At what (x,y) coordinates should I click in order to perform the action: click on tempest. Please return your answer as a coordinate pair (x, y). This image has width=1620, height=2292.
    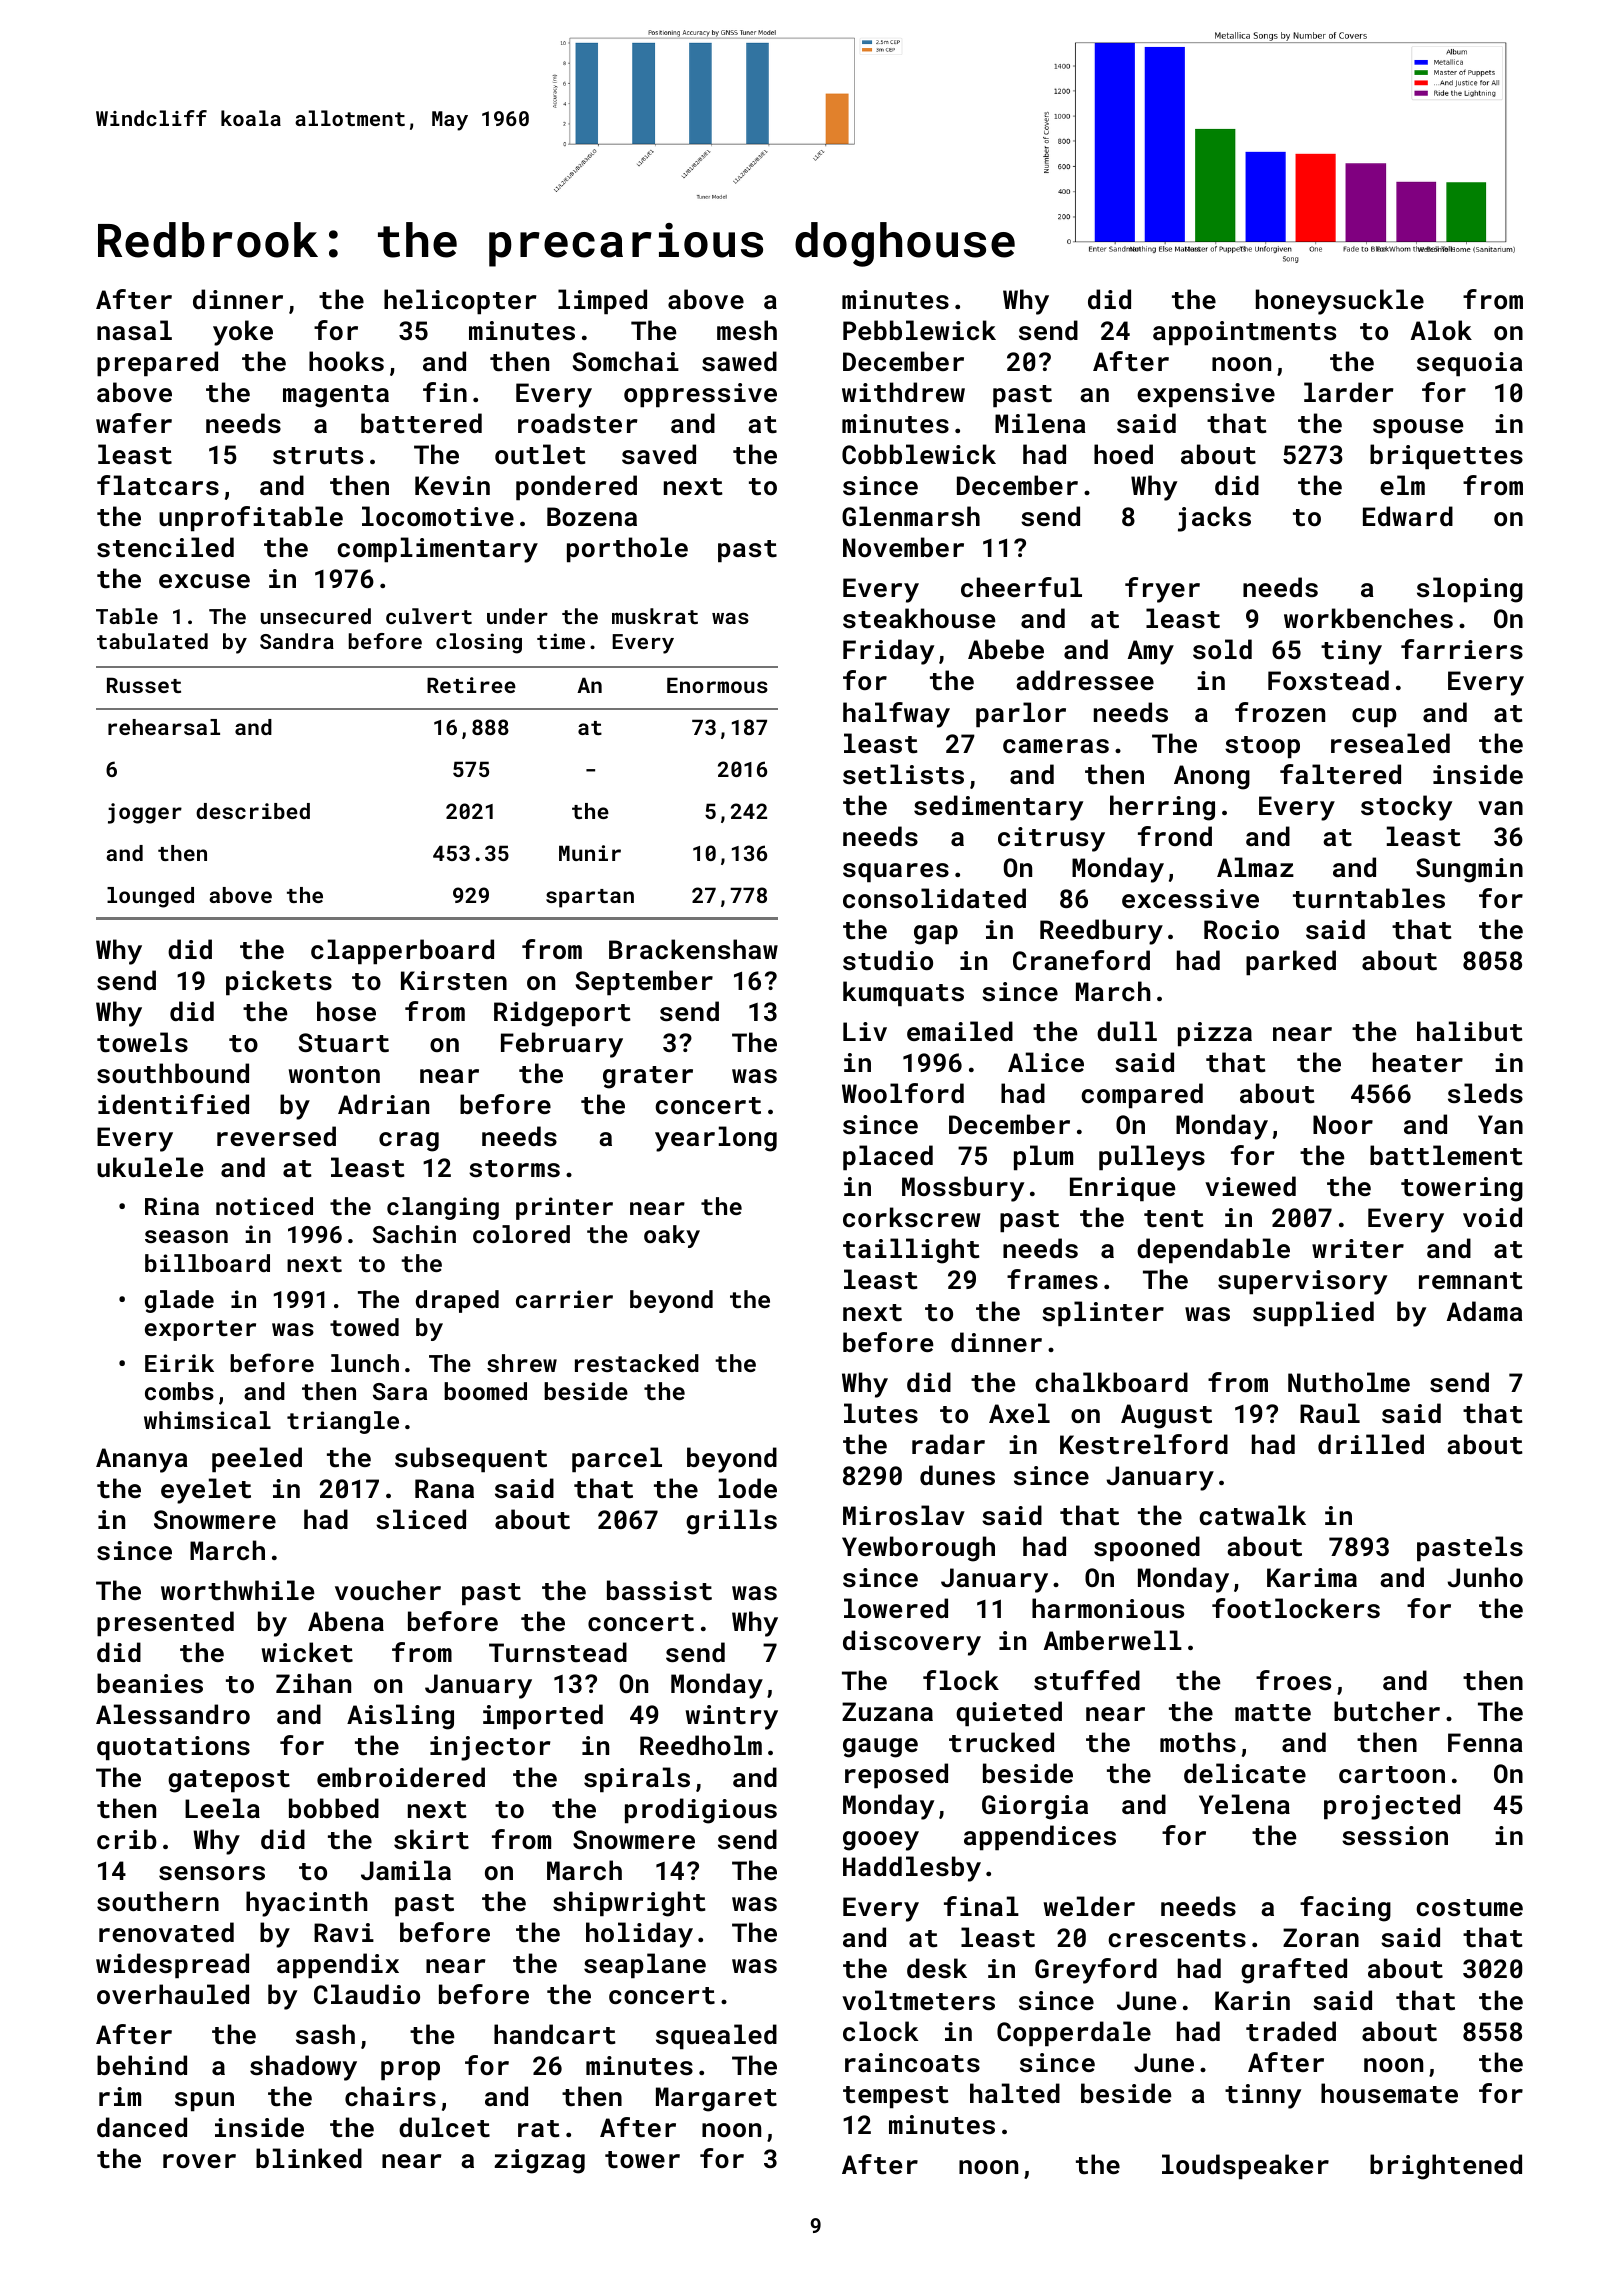
    Looking at the image, I should click on (896, 2097).
